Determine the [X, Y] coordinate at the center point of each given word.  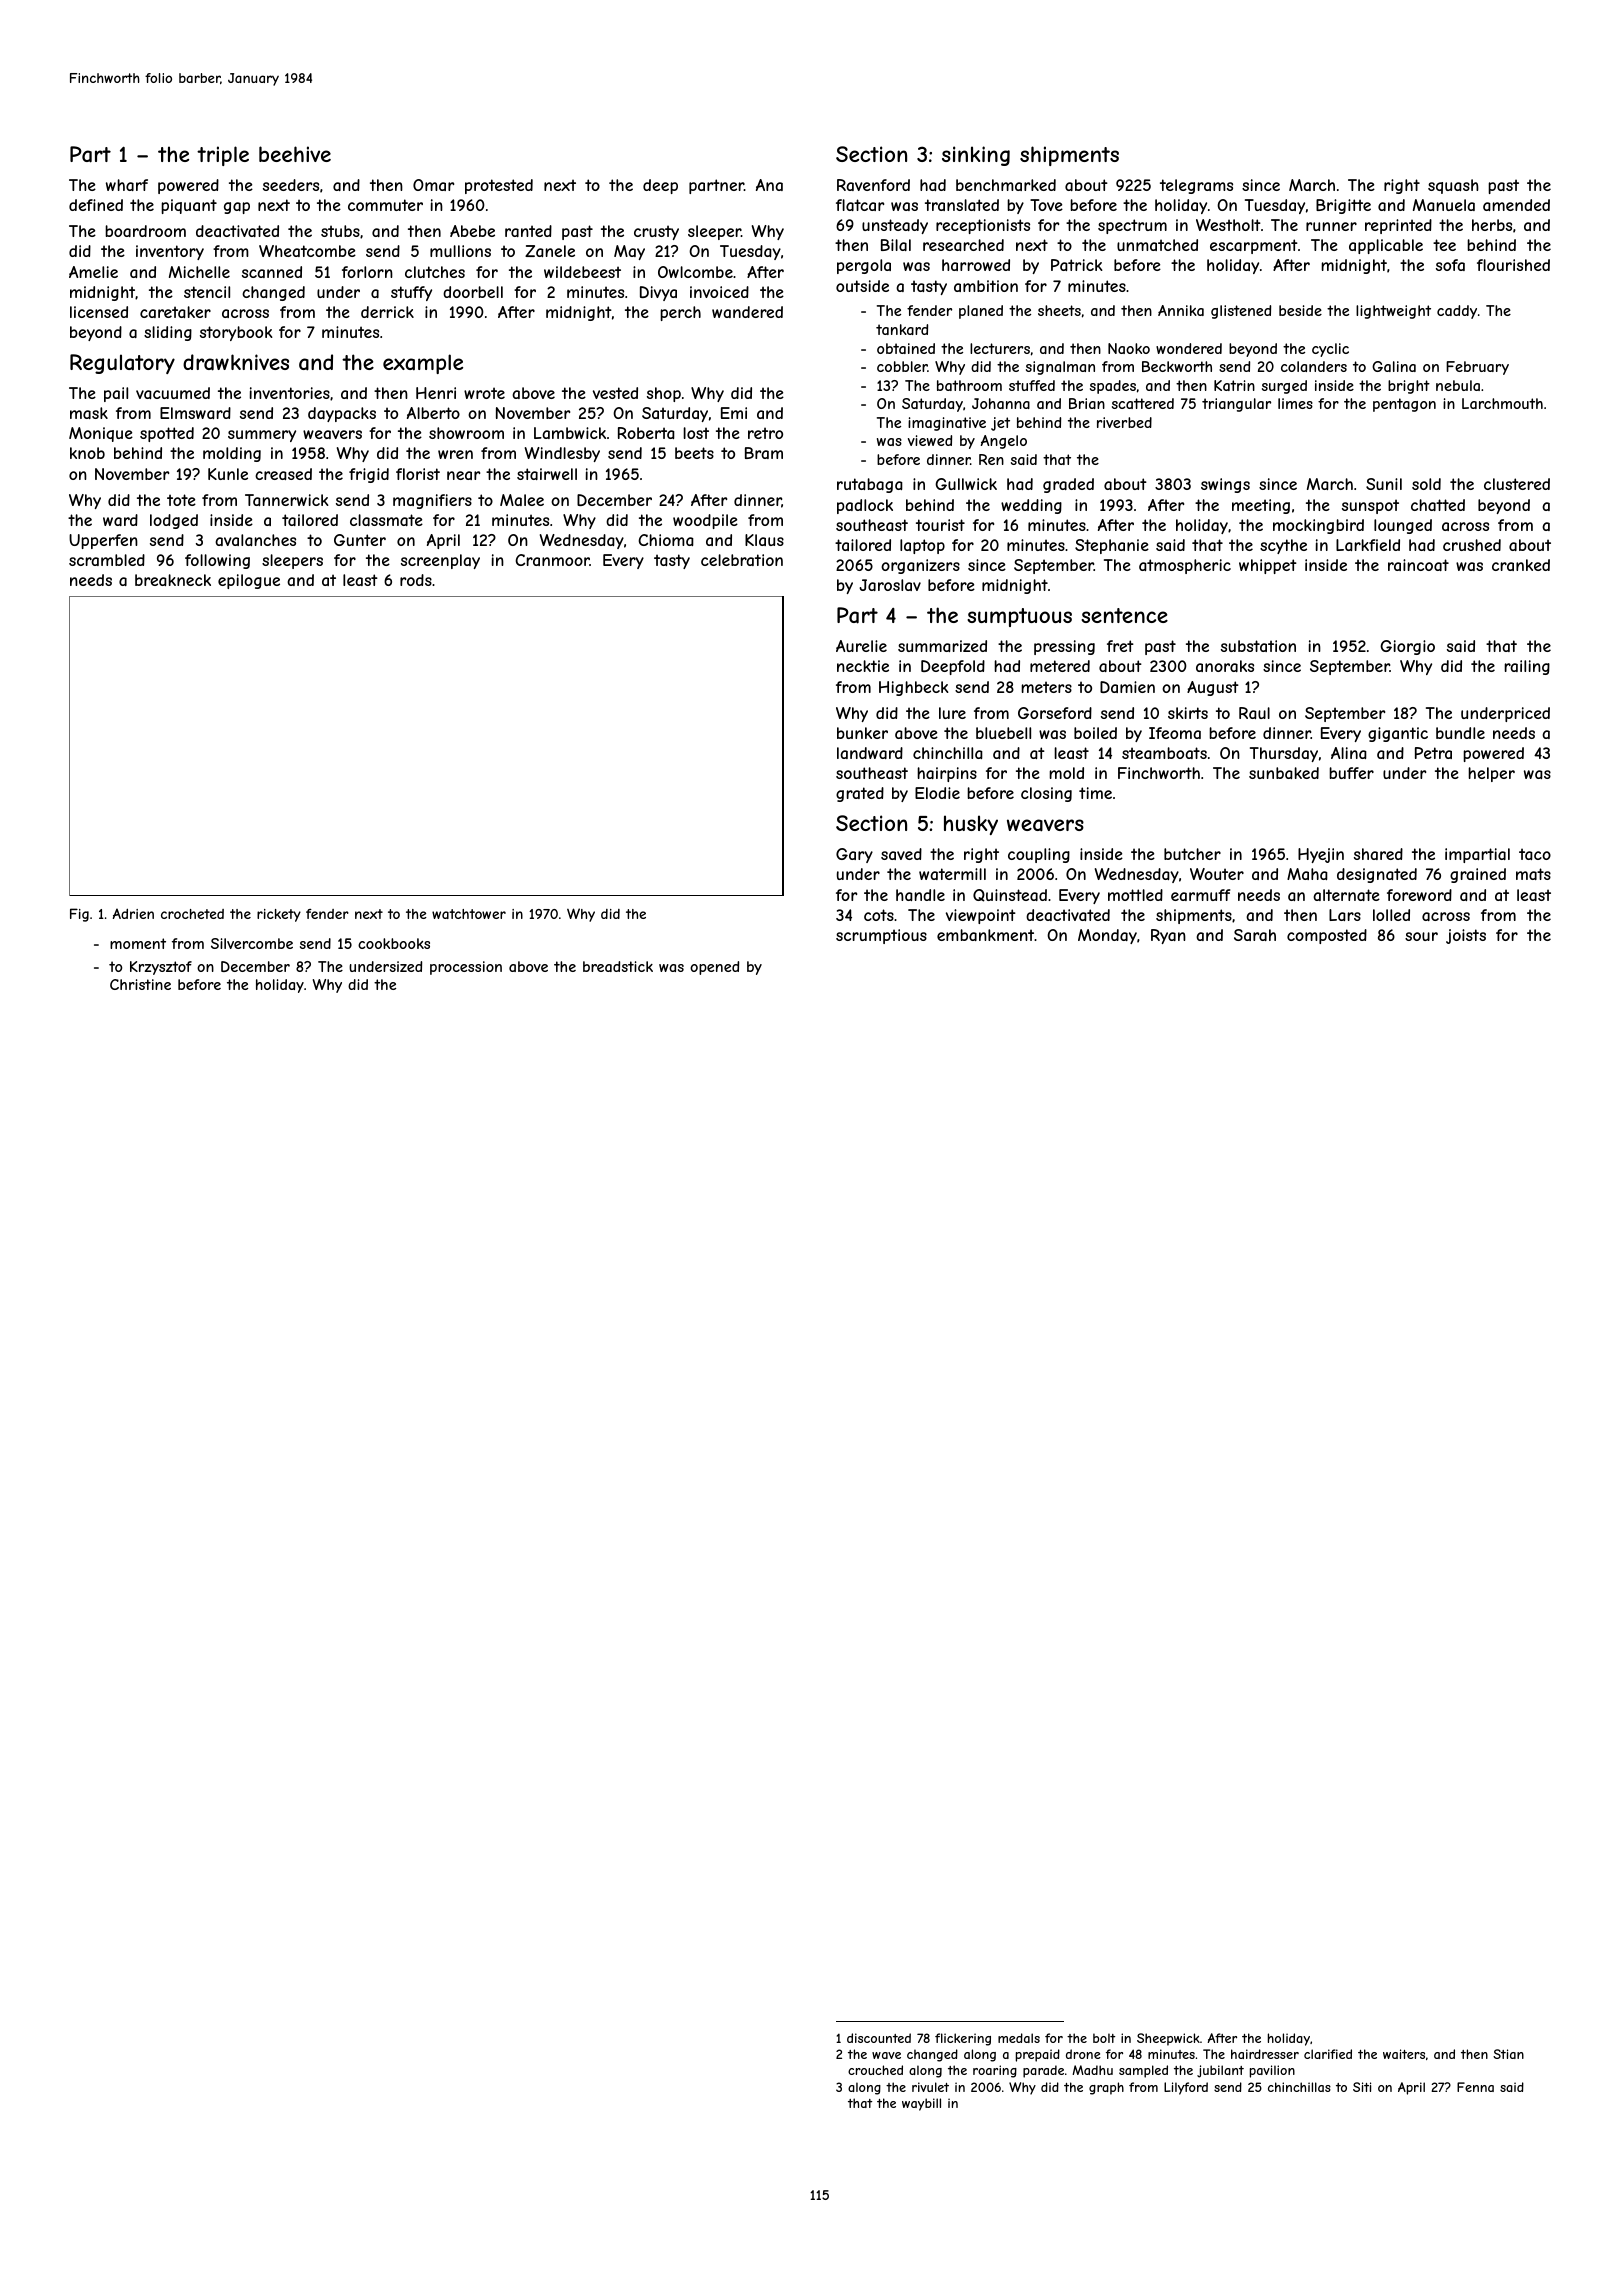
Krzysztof [161, 968]
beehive [295, 154]
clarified [1328, 2054]
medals [1019, 2038]
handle [920, 895]
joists [1466, 936]
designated [1377, 875]
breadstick [618, 966]
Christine [140, 984]
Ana [769, 185]
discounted [879, 2038]
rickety [279, 915]
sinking [976, 156]
